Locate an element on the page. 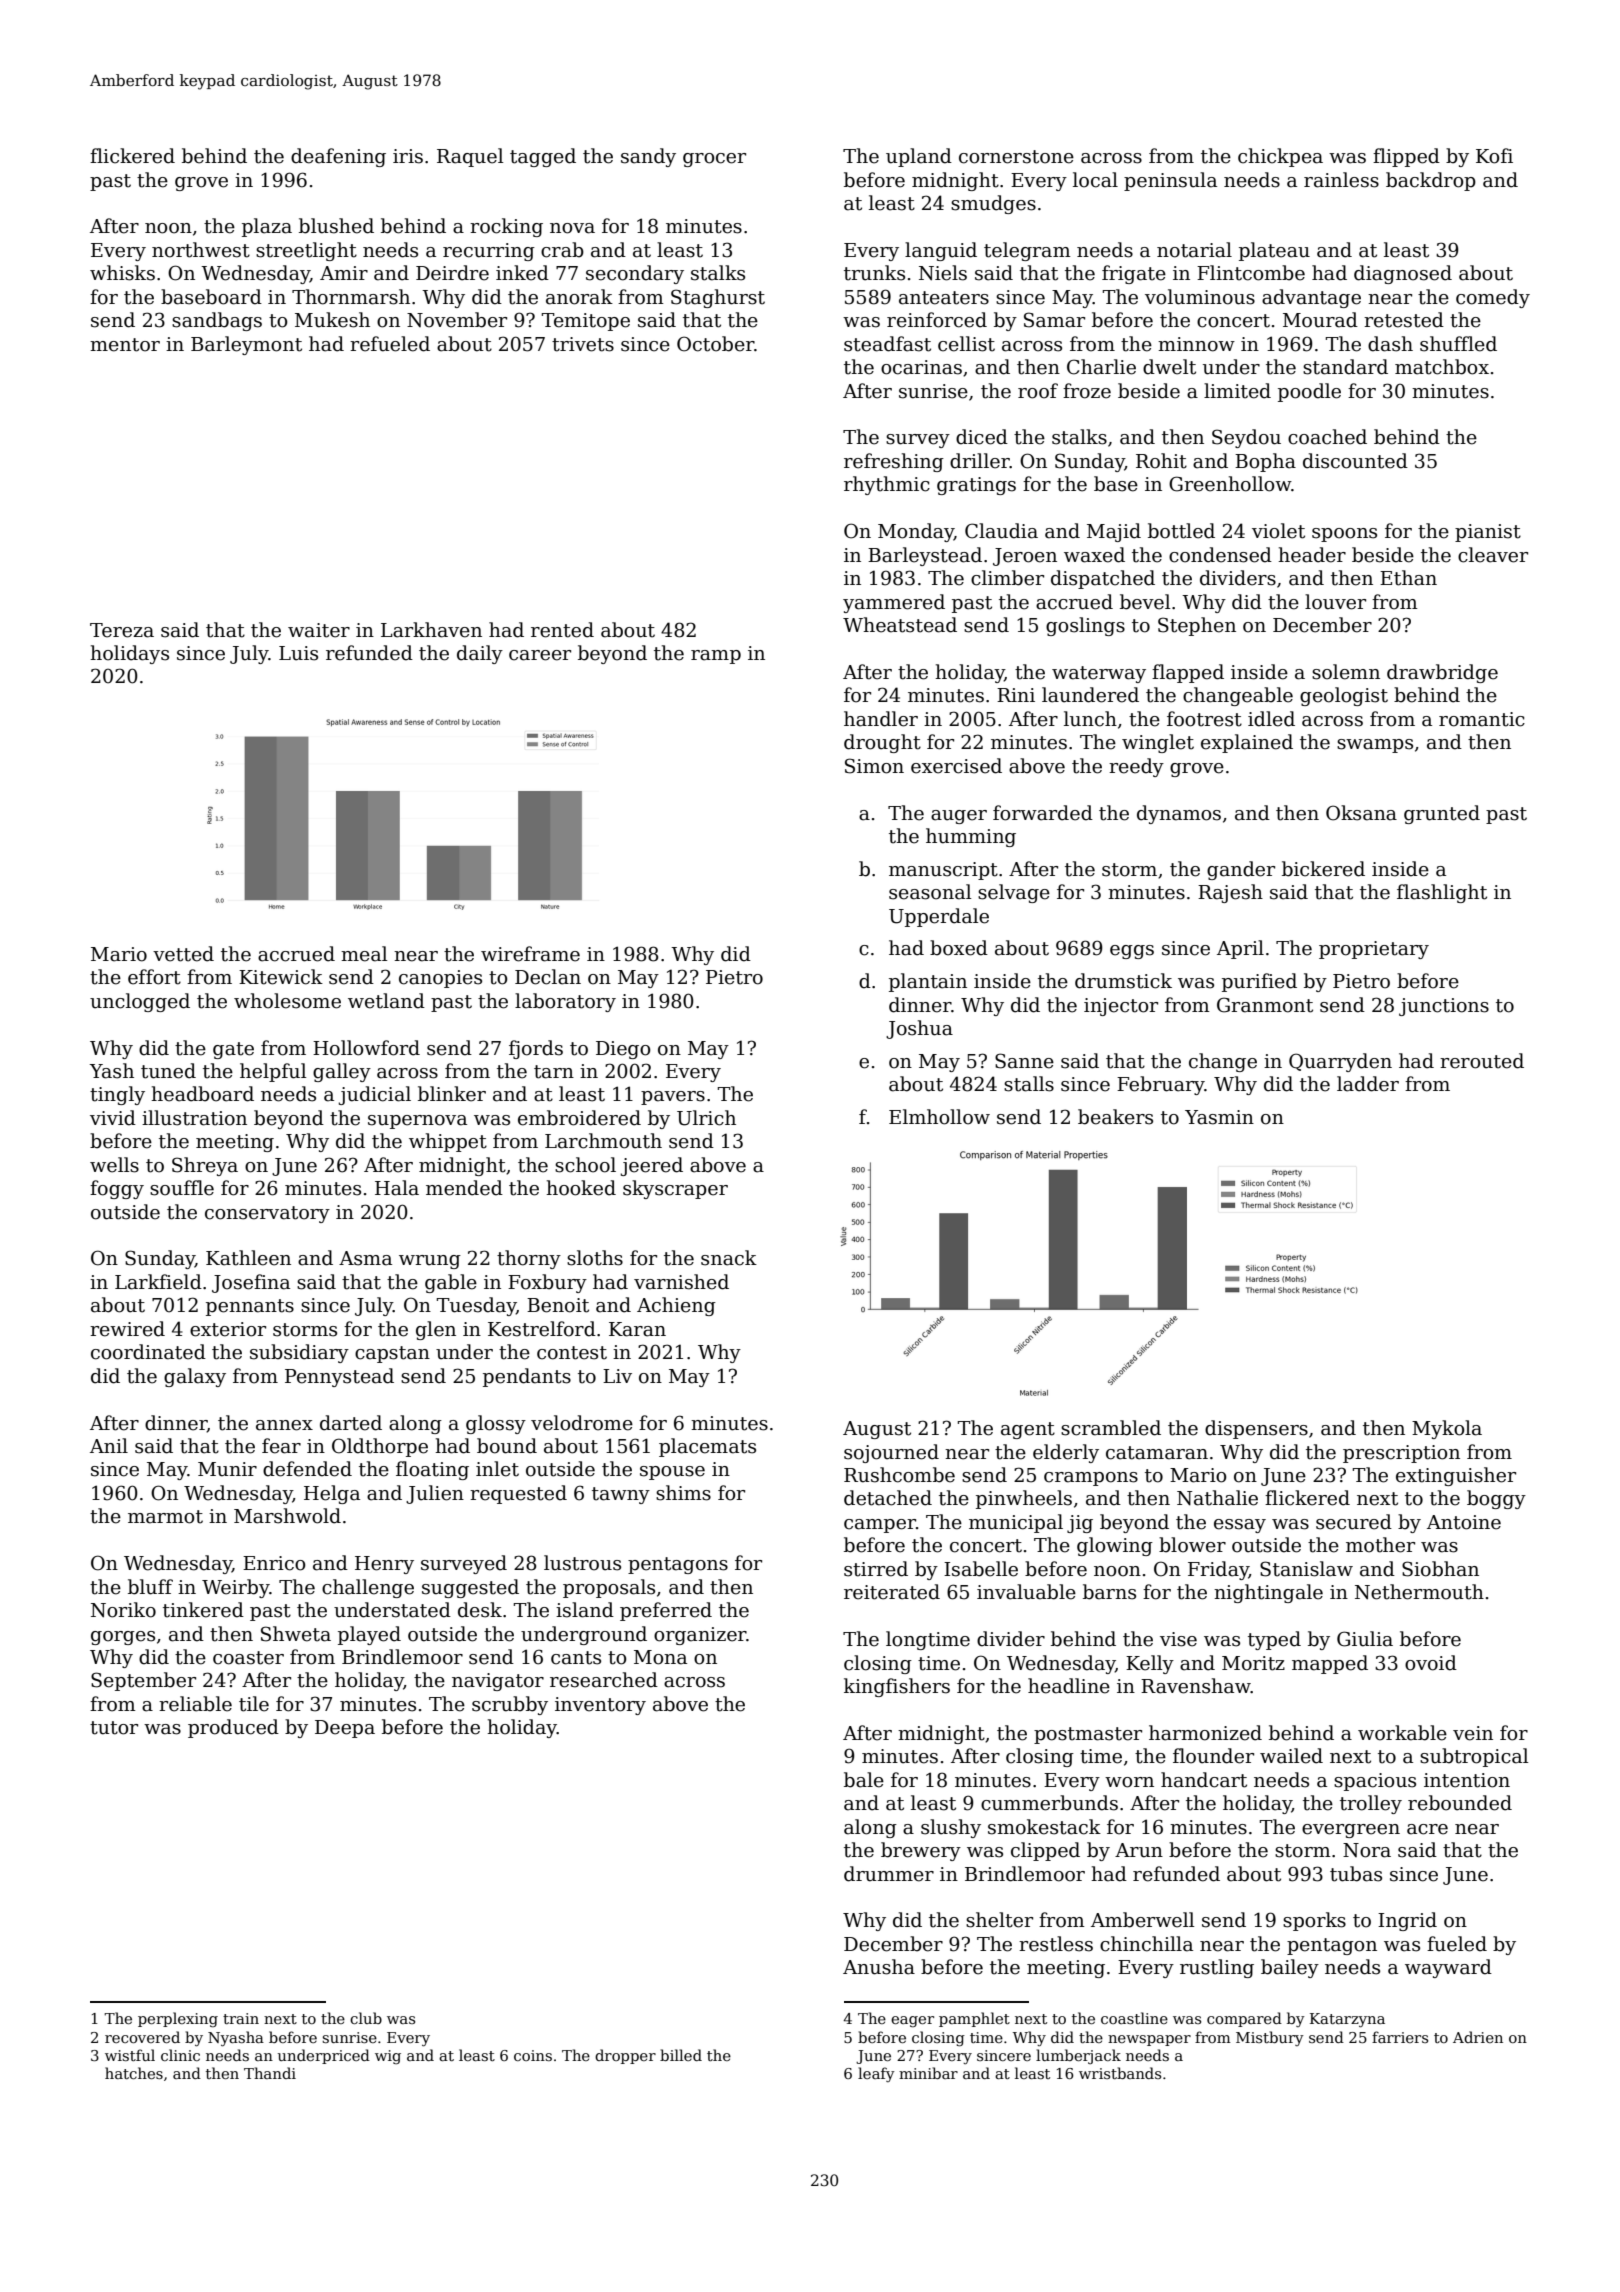  coordinated is located at coordinates (148, 1352).
